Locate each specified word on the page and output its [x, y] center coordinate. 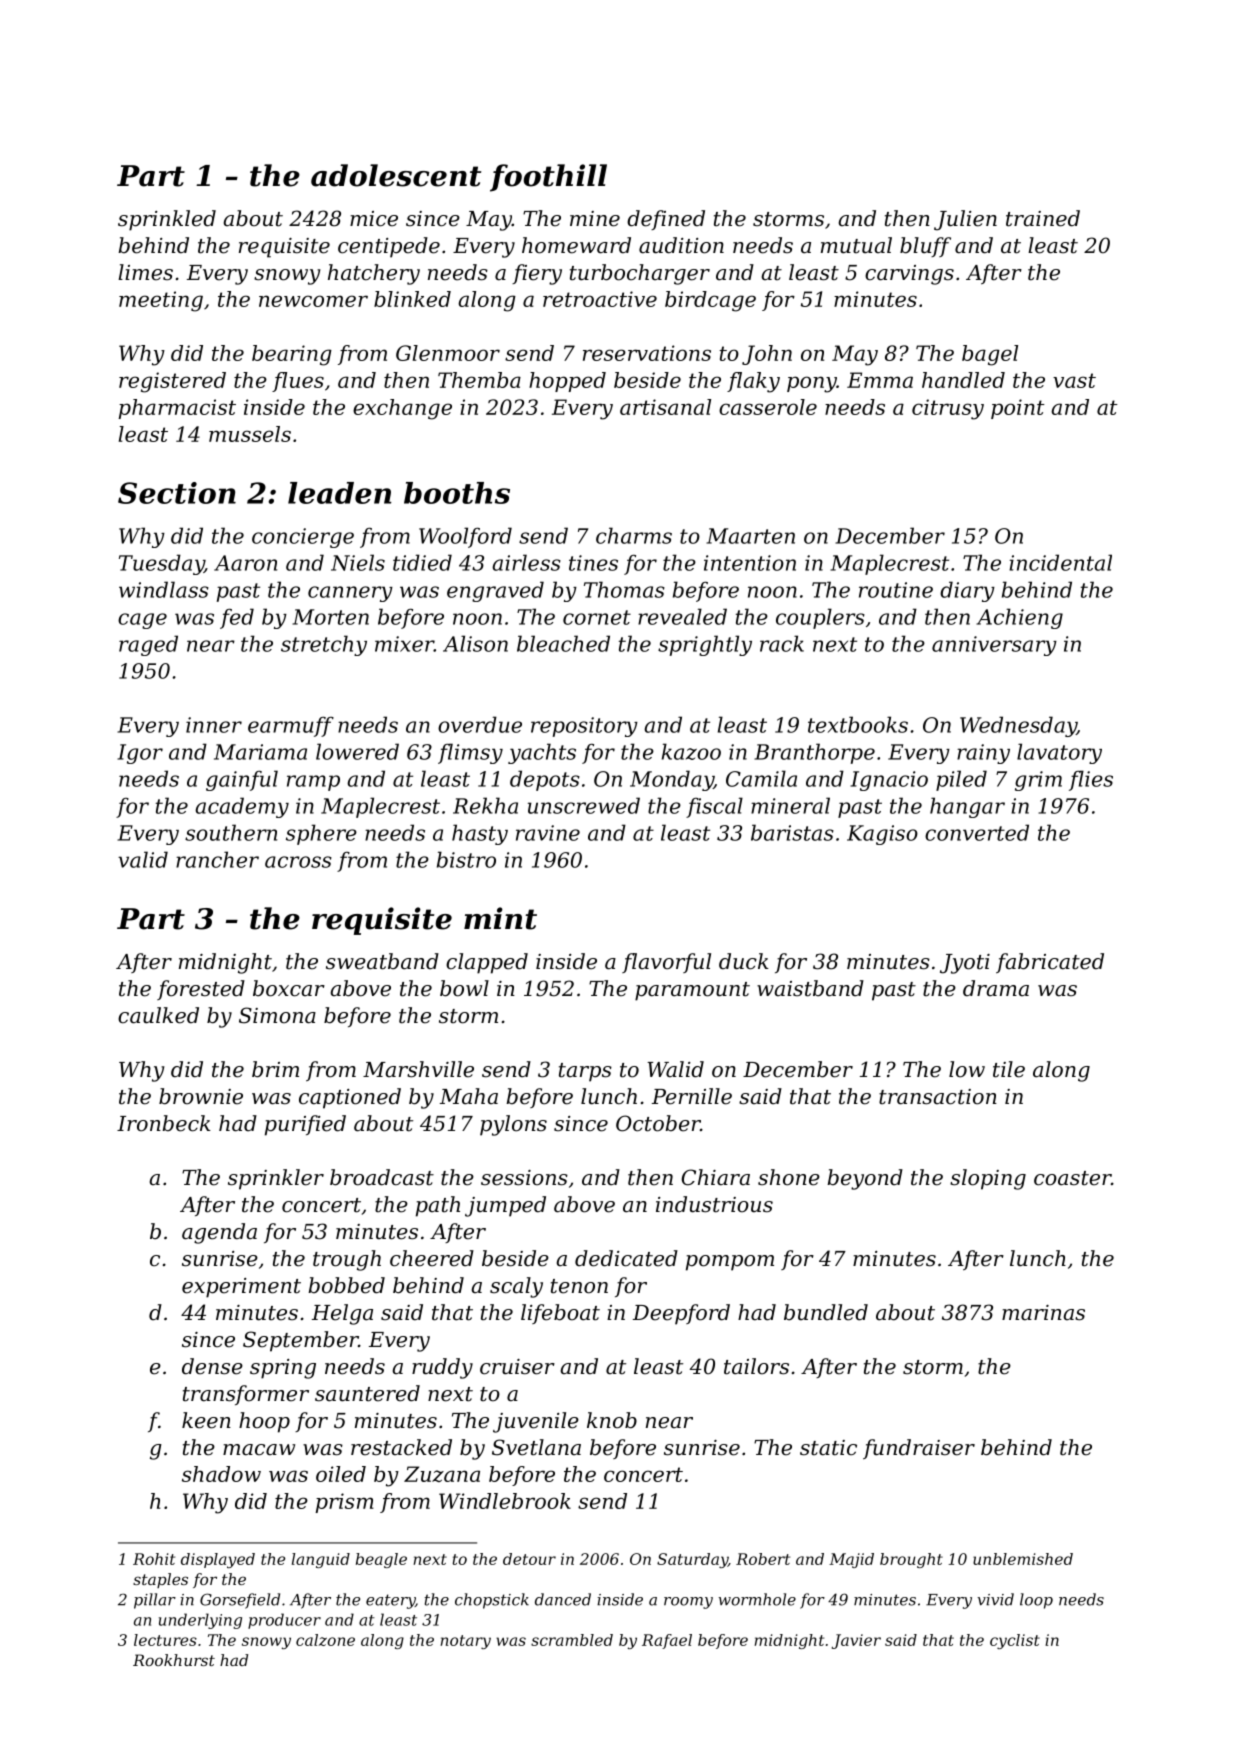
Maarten [750, 536]
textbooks [858, 724]
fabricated [1050, 963]
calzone [325, 1640]
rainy [983, 754]
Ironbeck [164, 1123]
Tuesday [161, 564]
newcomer [313, 301]
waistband [810, 988]
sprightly [705, 645]
